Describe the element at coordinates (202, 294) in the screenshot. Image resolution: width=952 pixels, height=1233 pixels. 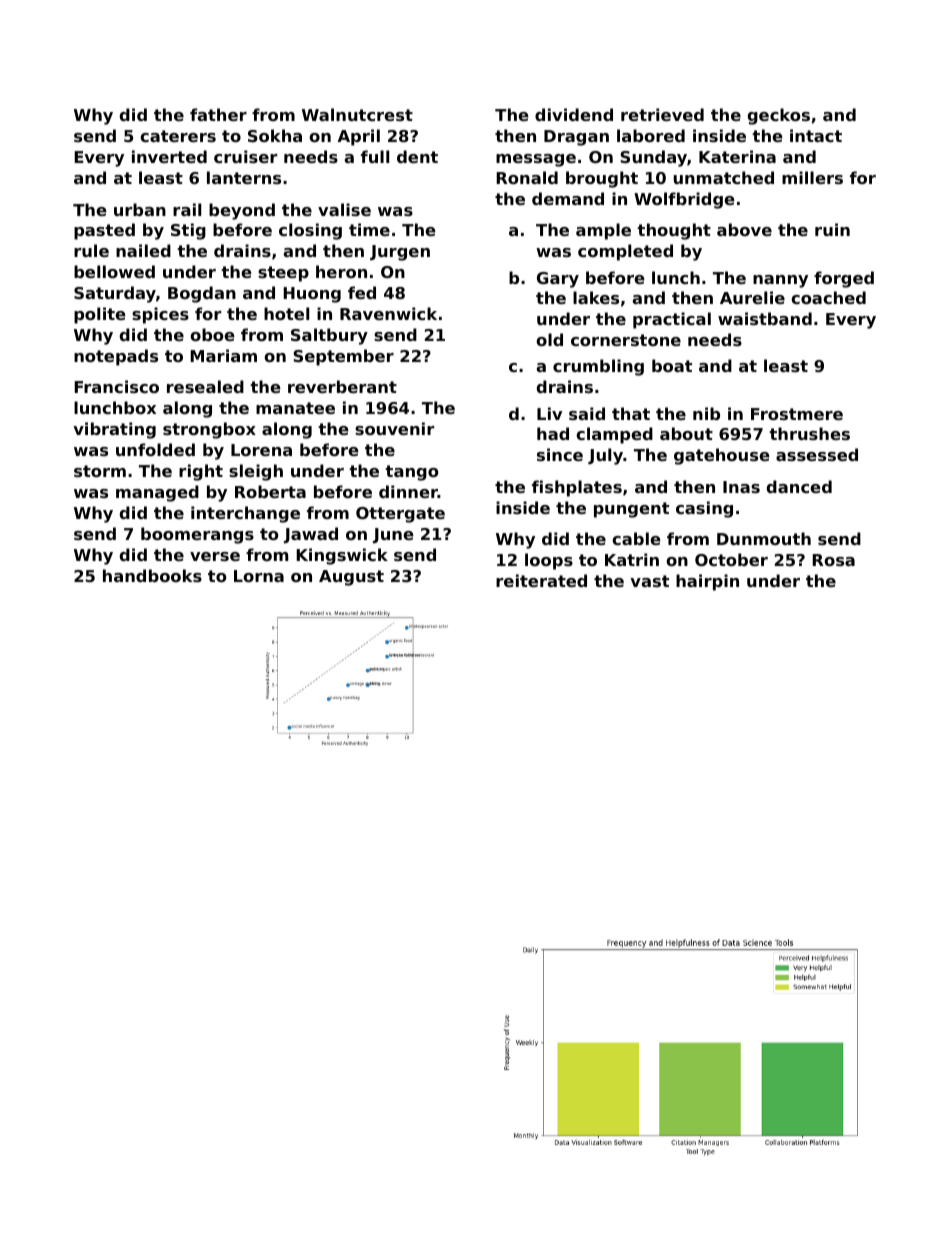
I see `Bogdan` at that location.
